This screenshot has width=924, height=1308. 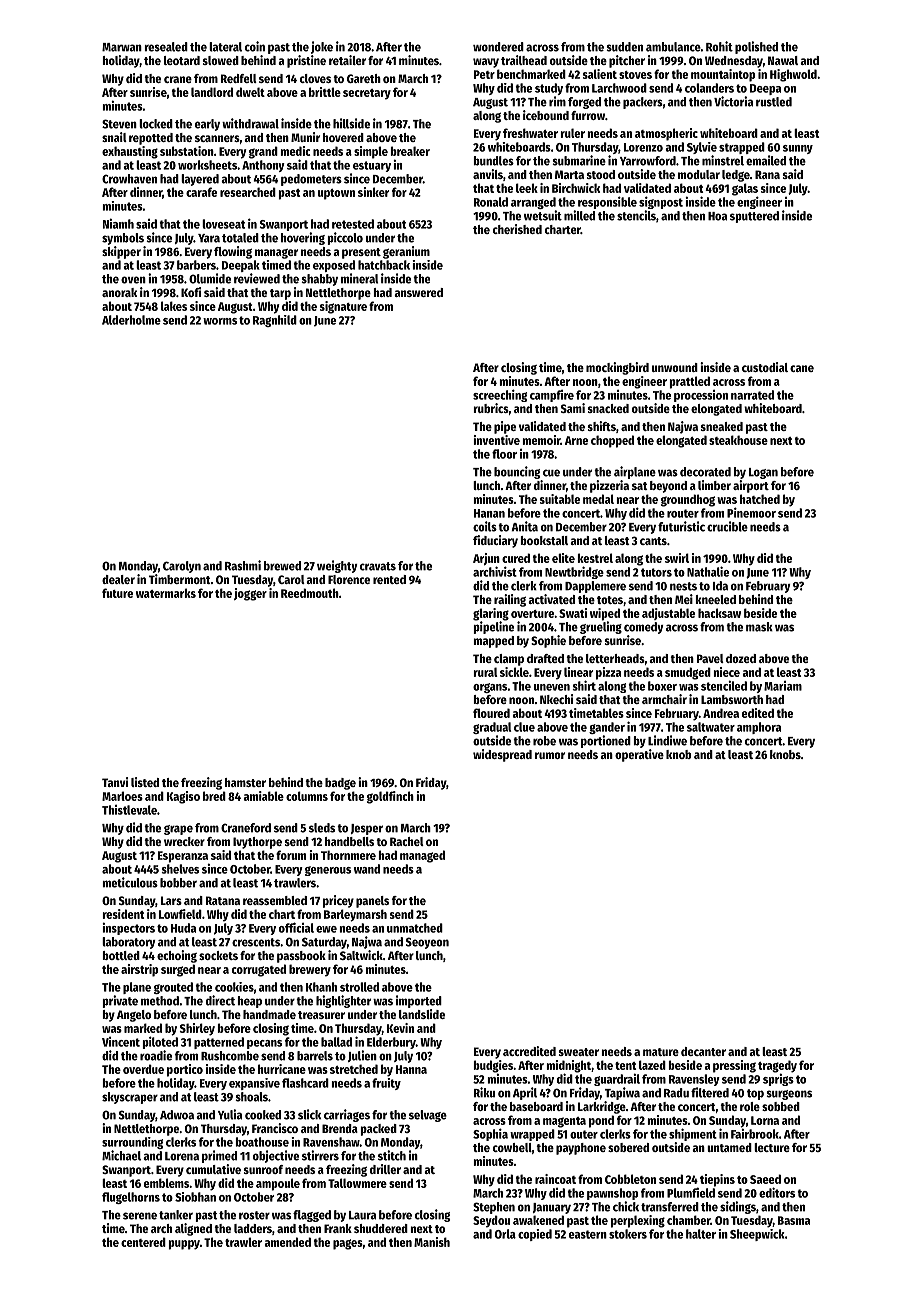 I want to click on centered, so click(x=143, y=1242).
